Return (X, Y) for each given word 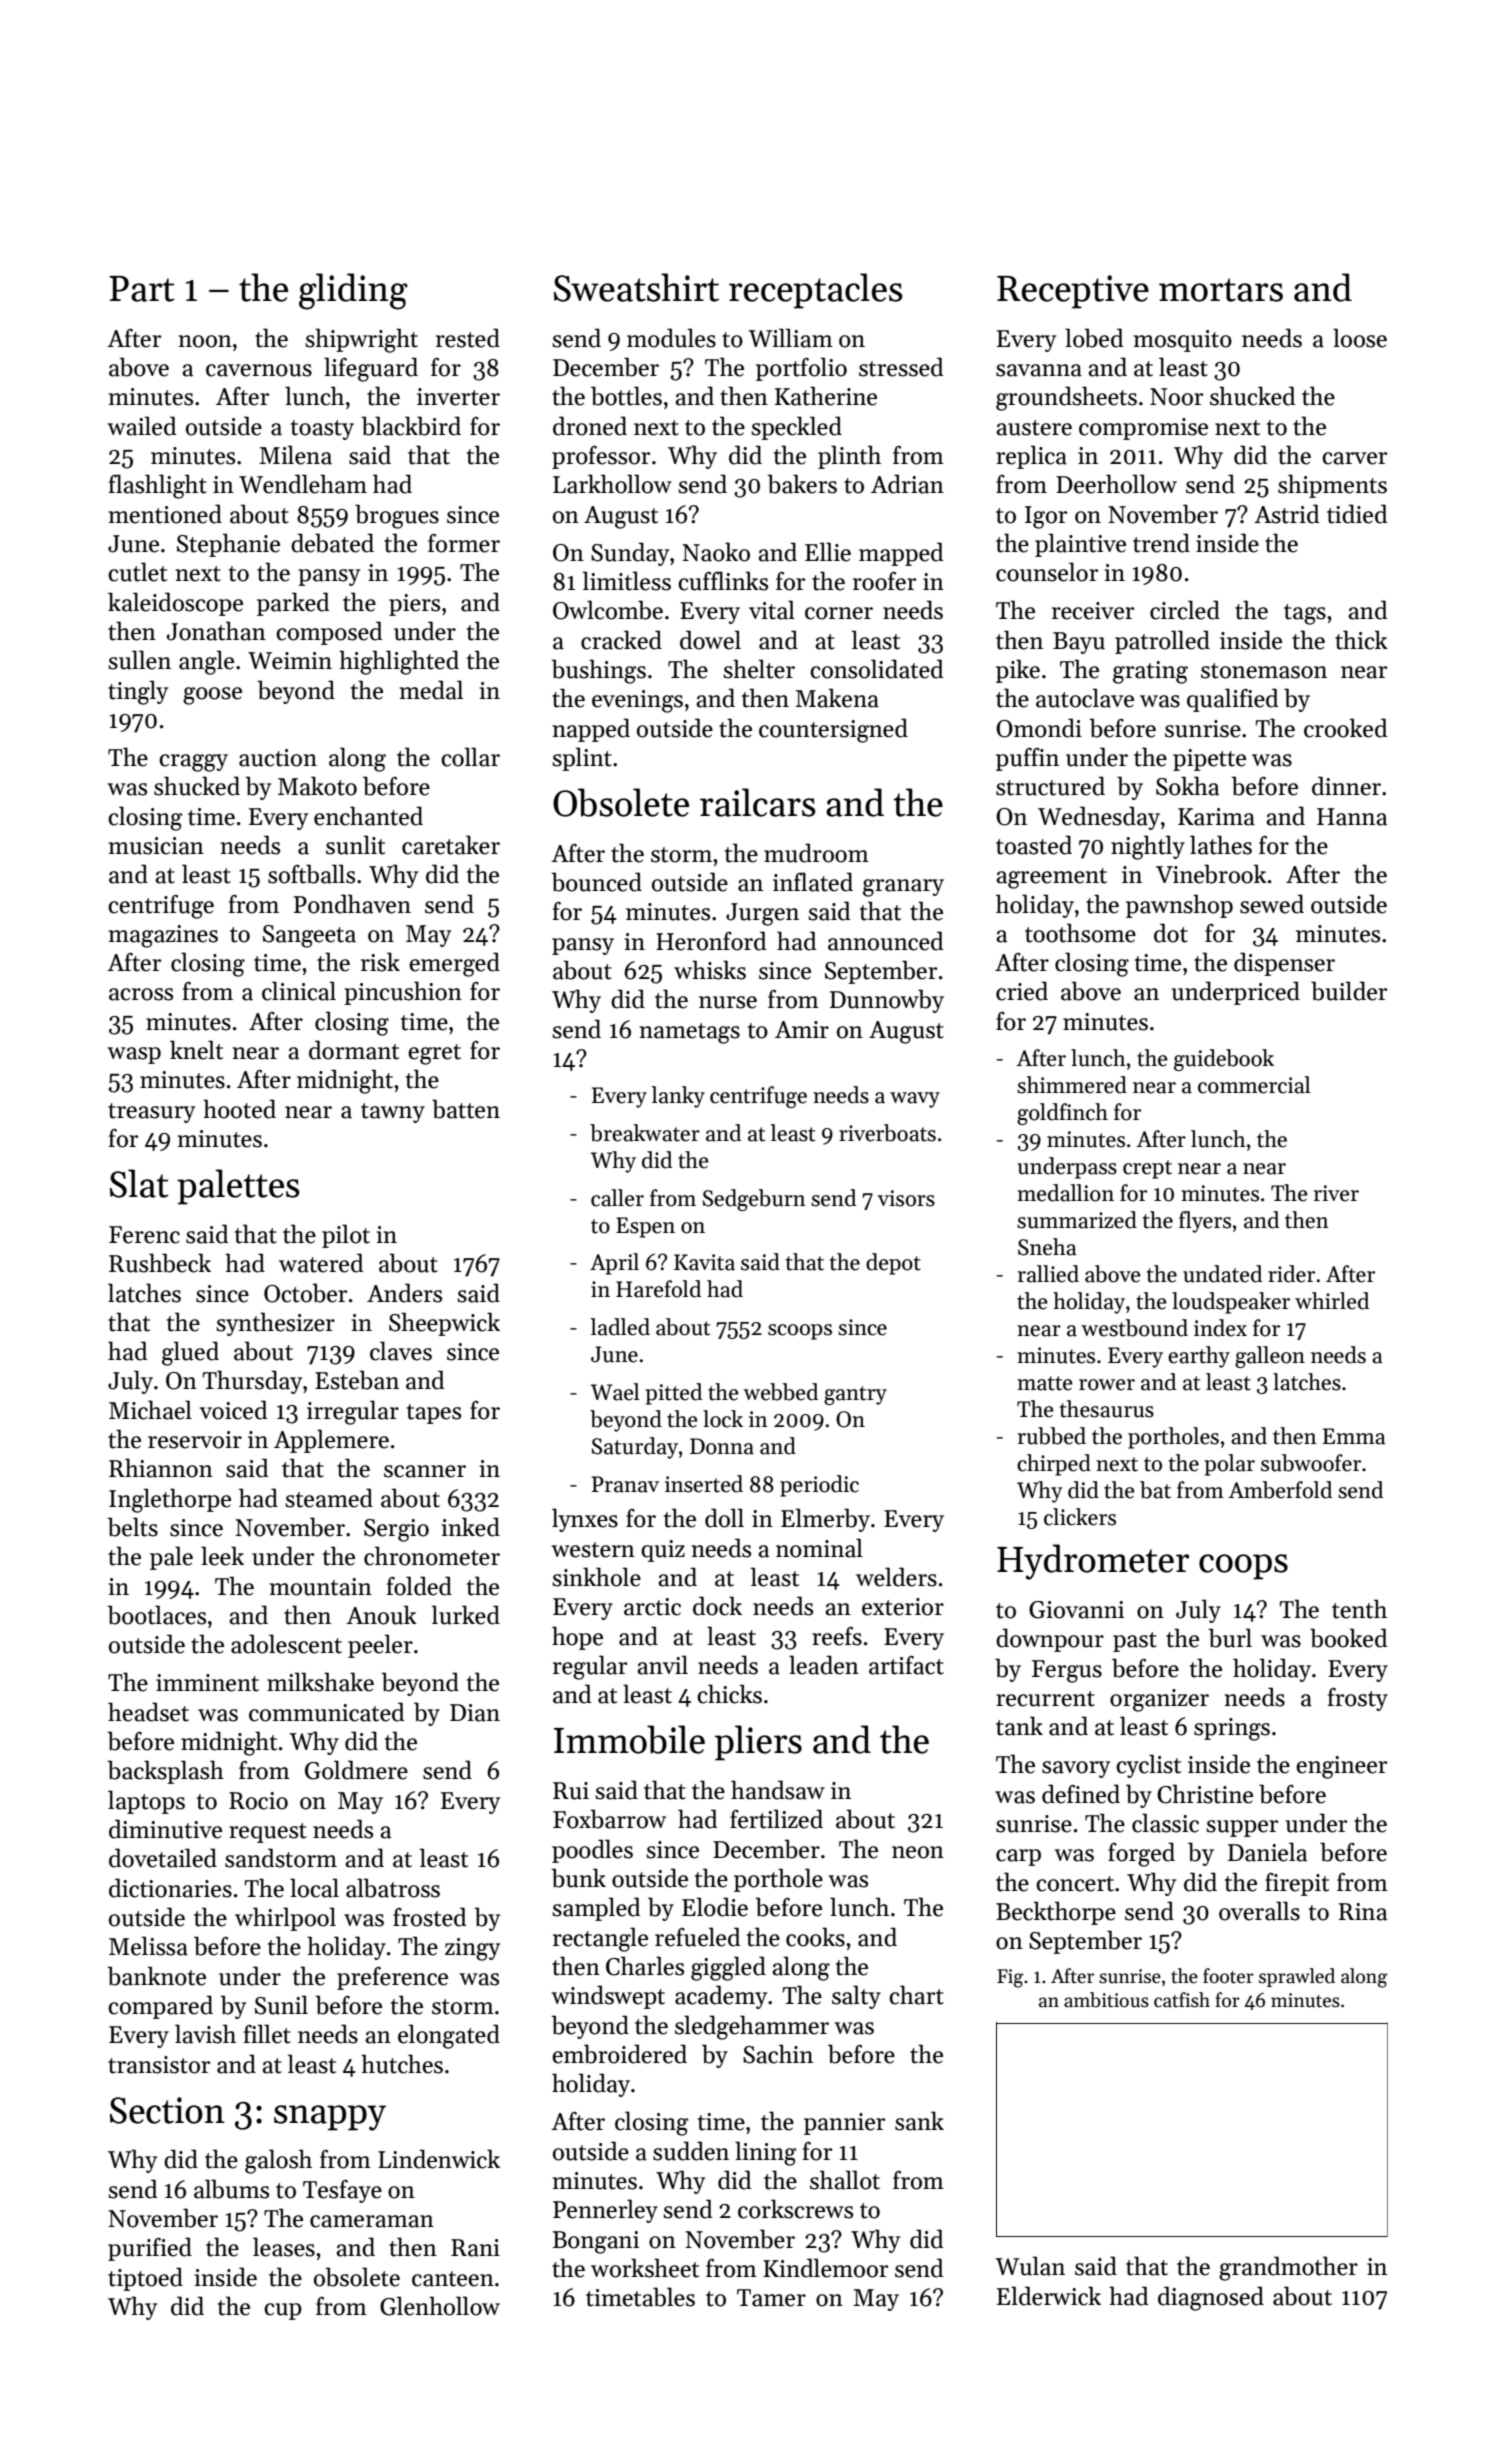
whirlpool (285, 1919)
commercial (1254, 1085)
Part (142, 289)
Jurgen (762, 914)
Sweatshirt (636, 287)
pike (1018, 671)
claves (401, 1351)
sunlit (355, 845)
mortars (1221, 290)
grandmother (1288, 2268)
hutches (402, 2064)
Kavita (704, 1262)
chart (916, 1995)
